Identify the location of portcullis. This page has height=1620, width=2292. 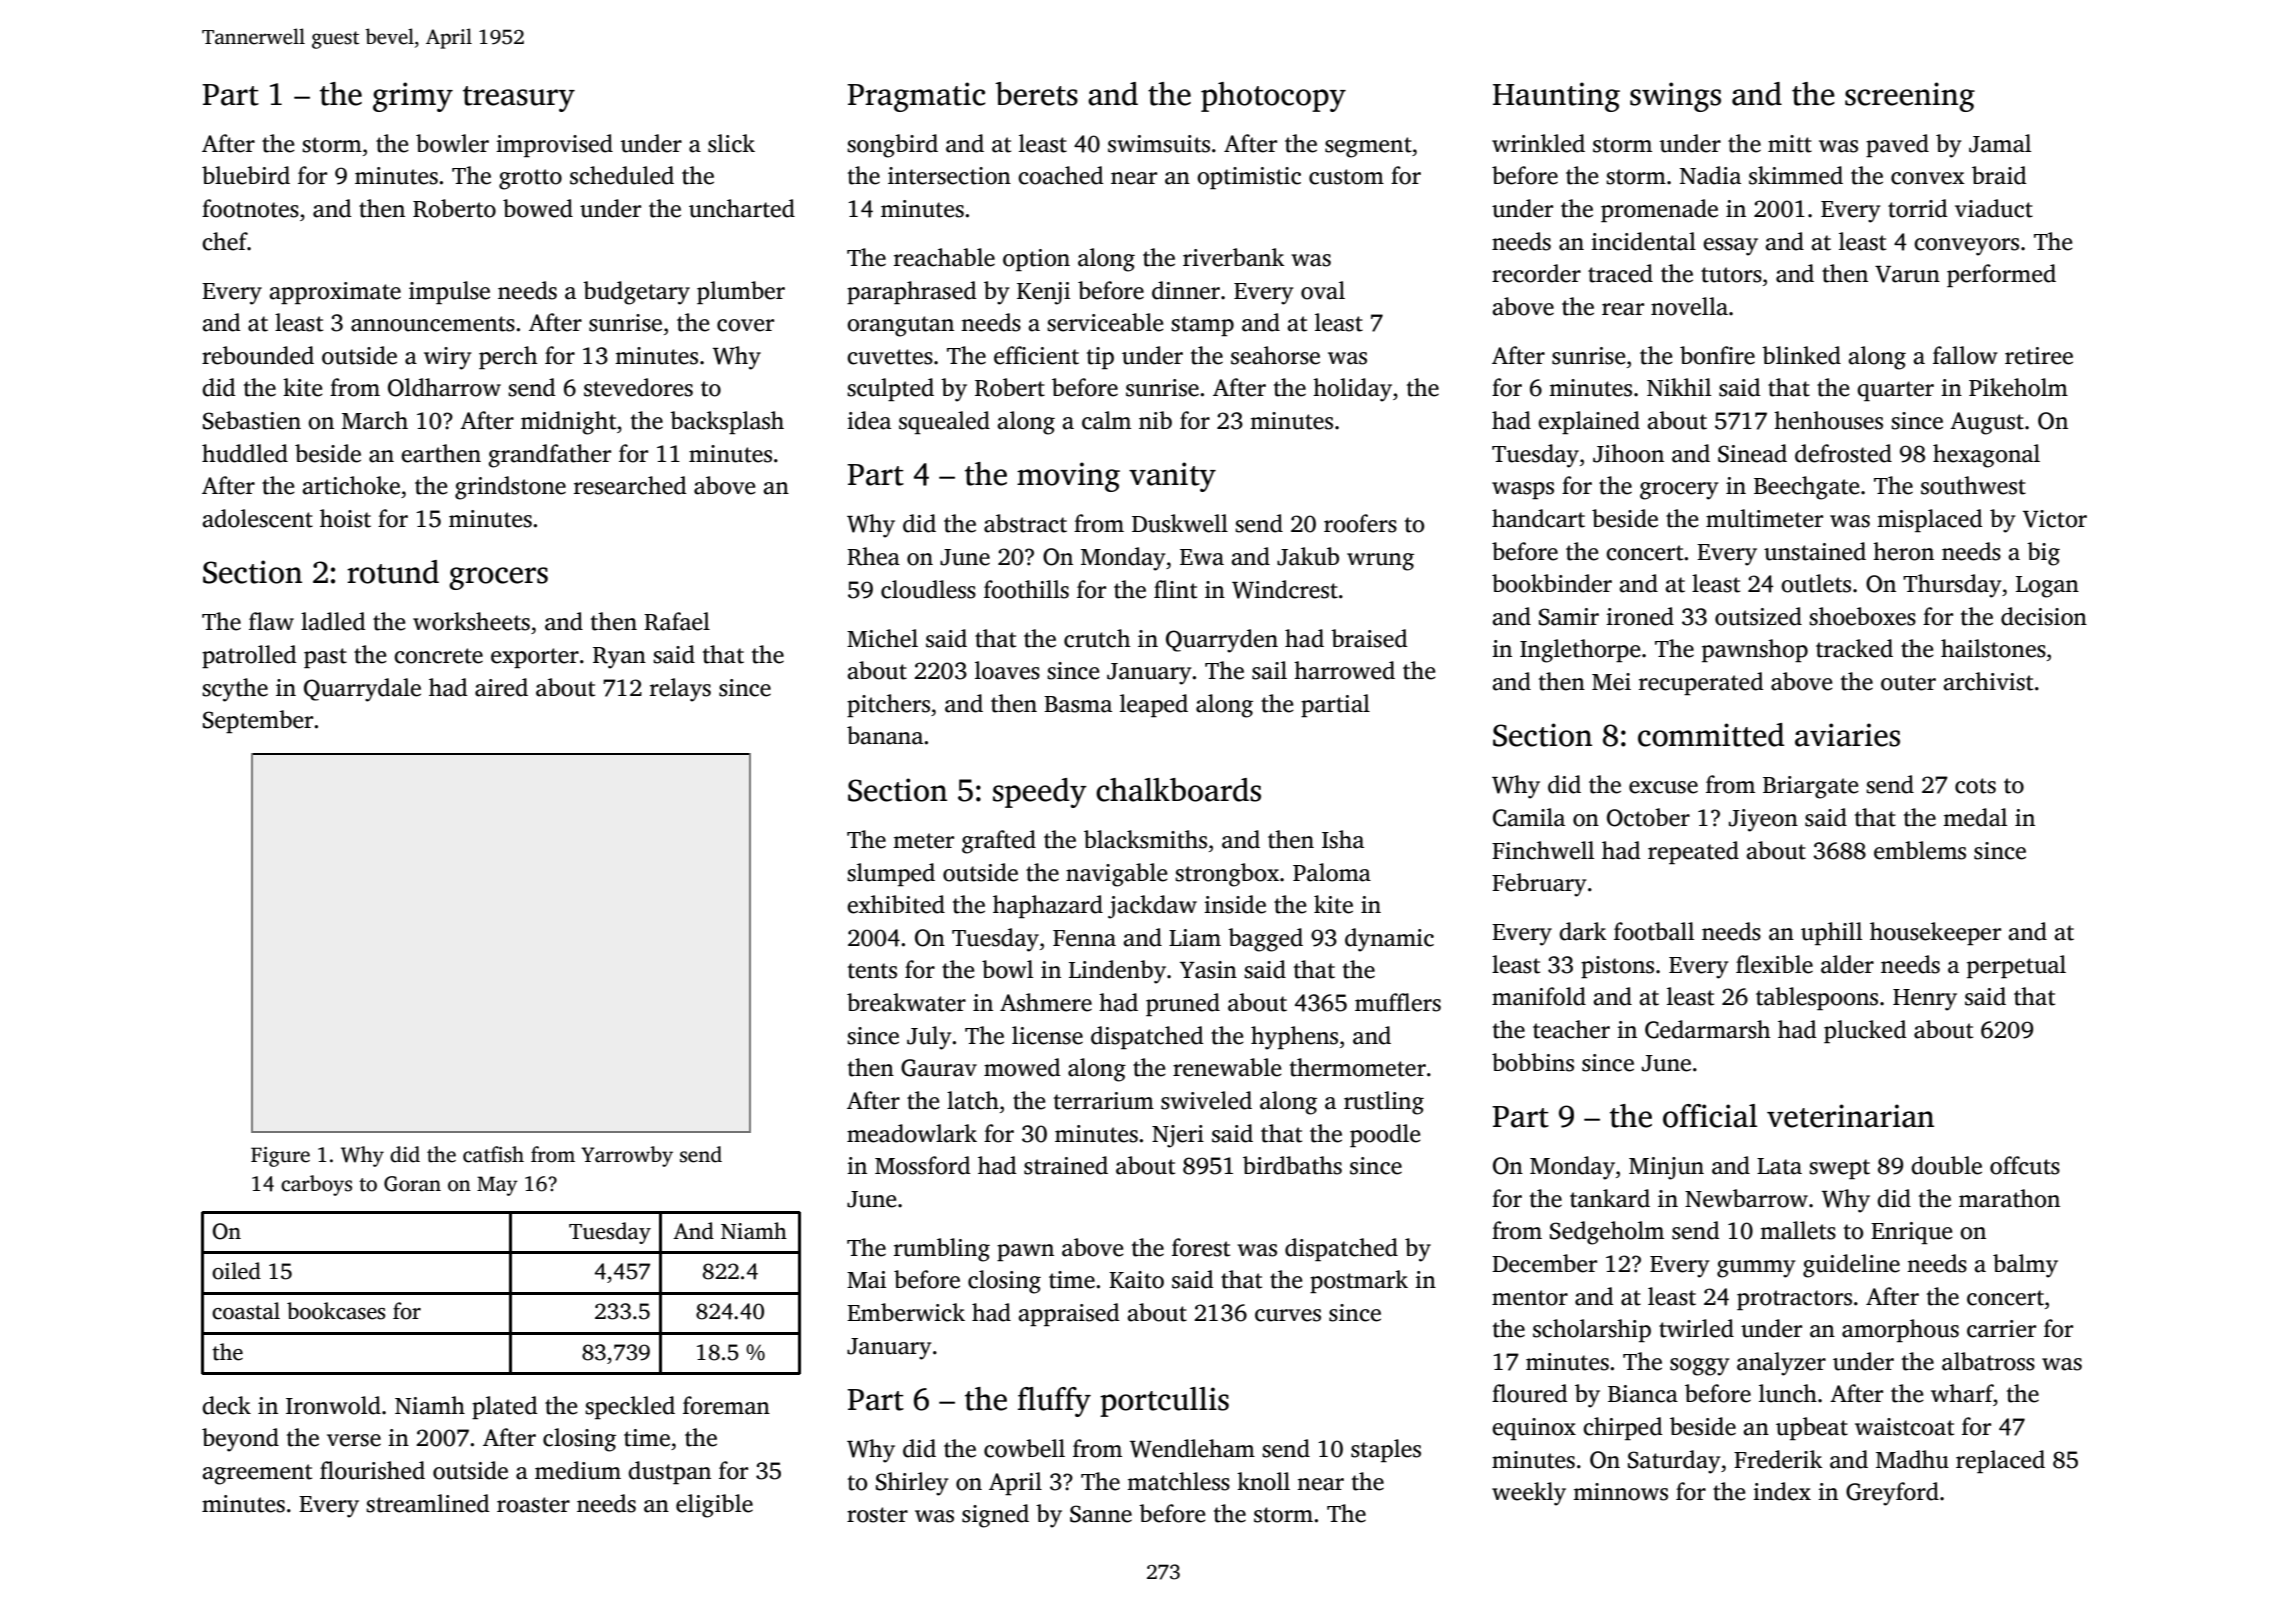
(1164, 1402).
